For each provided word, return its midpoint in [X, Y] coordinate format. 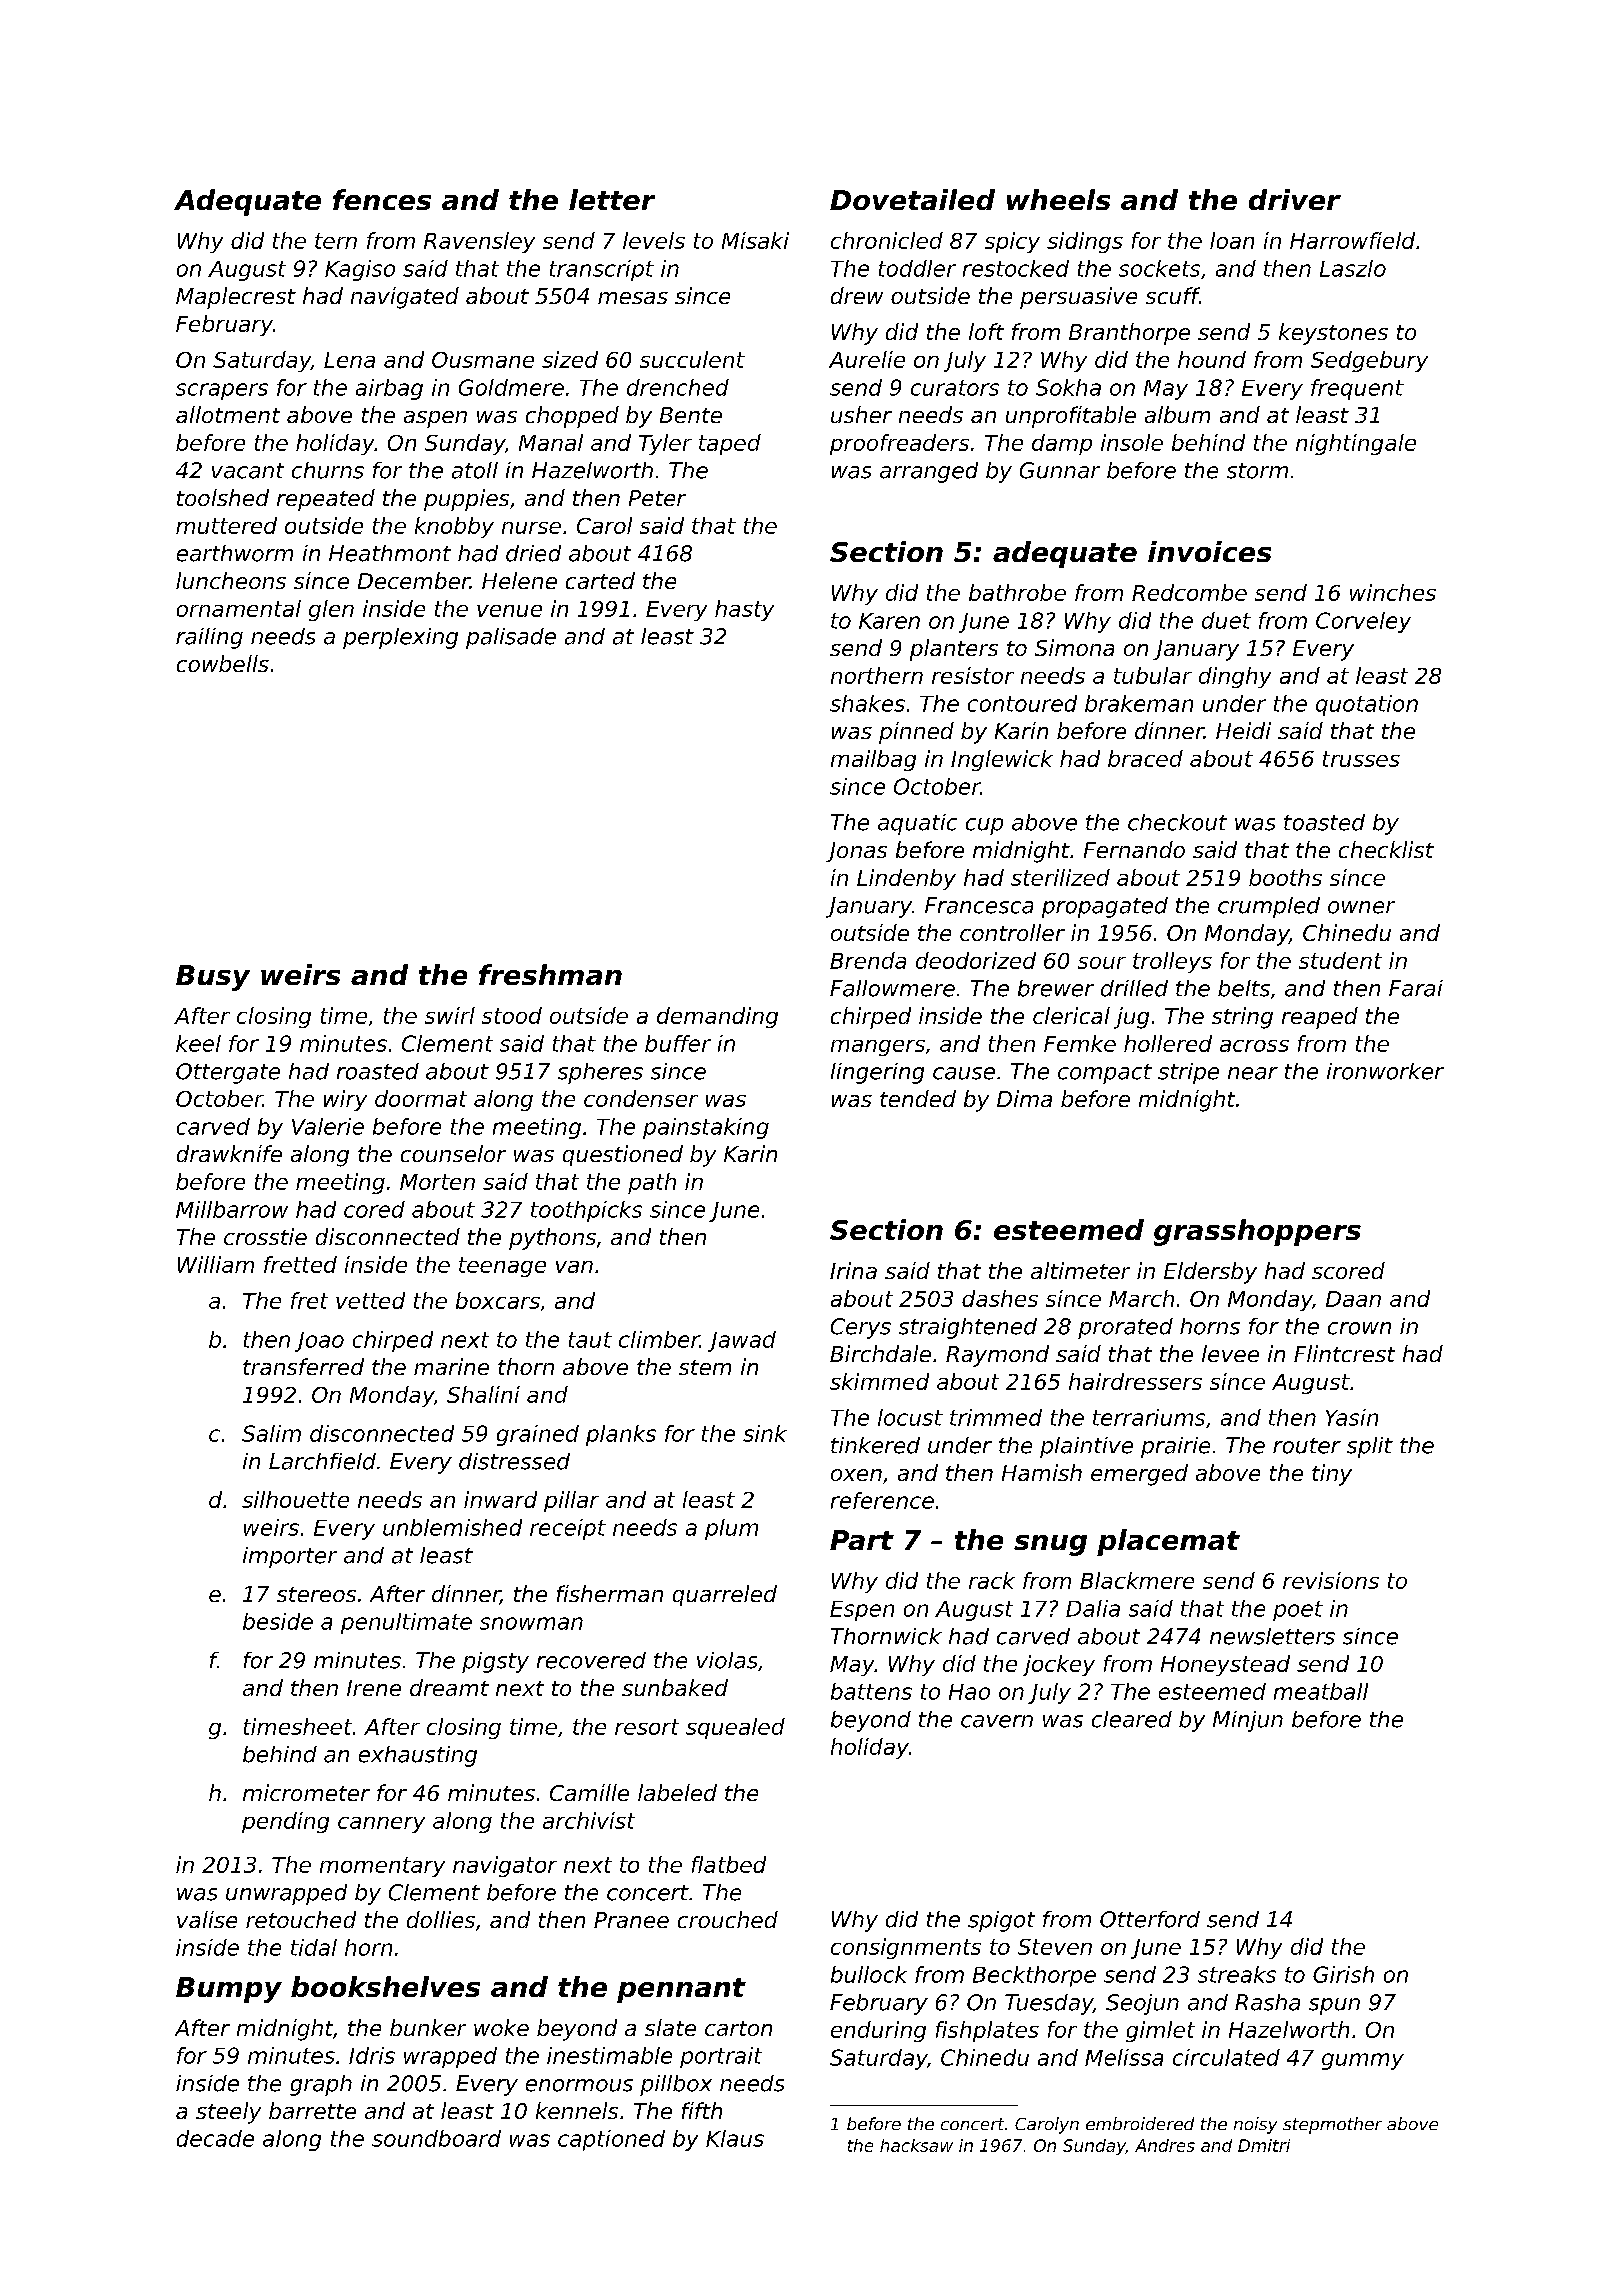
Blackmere [1137, 1580]
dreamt [449, 1687]
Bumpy [229, 1990]
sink [765, 1433]
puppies [466, 500]
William [216, 1264]
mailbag [873, 760]
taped [730, 444]
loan [1232, 240]
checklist [1386, 849]
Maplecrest [236, 298]
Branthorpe [1129, 334]
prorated [1125, 1328]
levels [654, 240]
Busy [213, 978]
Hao [969, 1692]
